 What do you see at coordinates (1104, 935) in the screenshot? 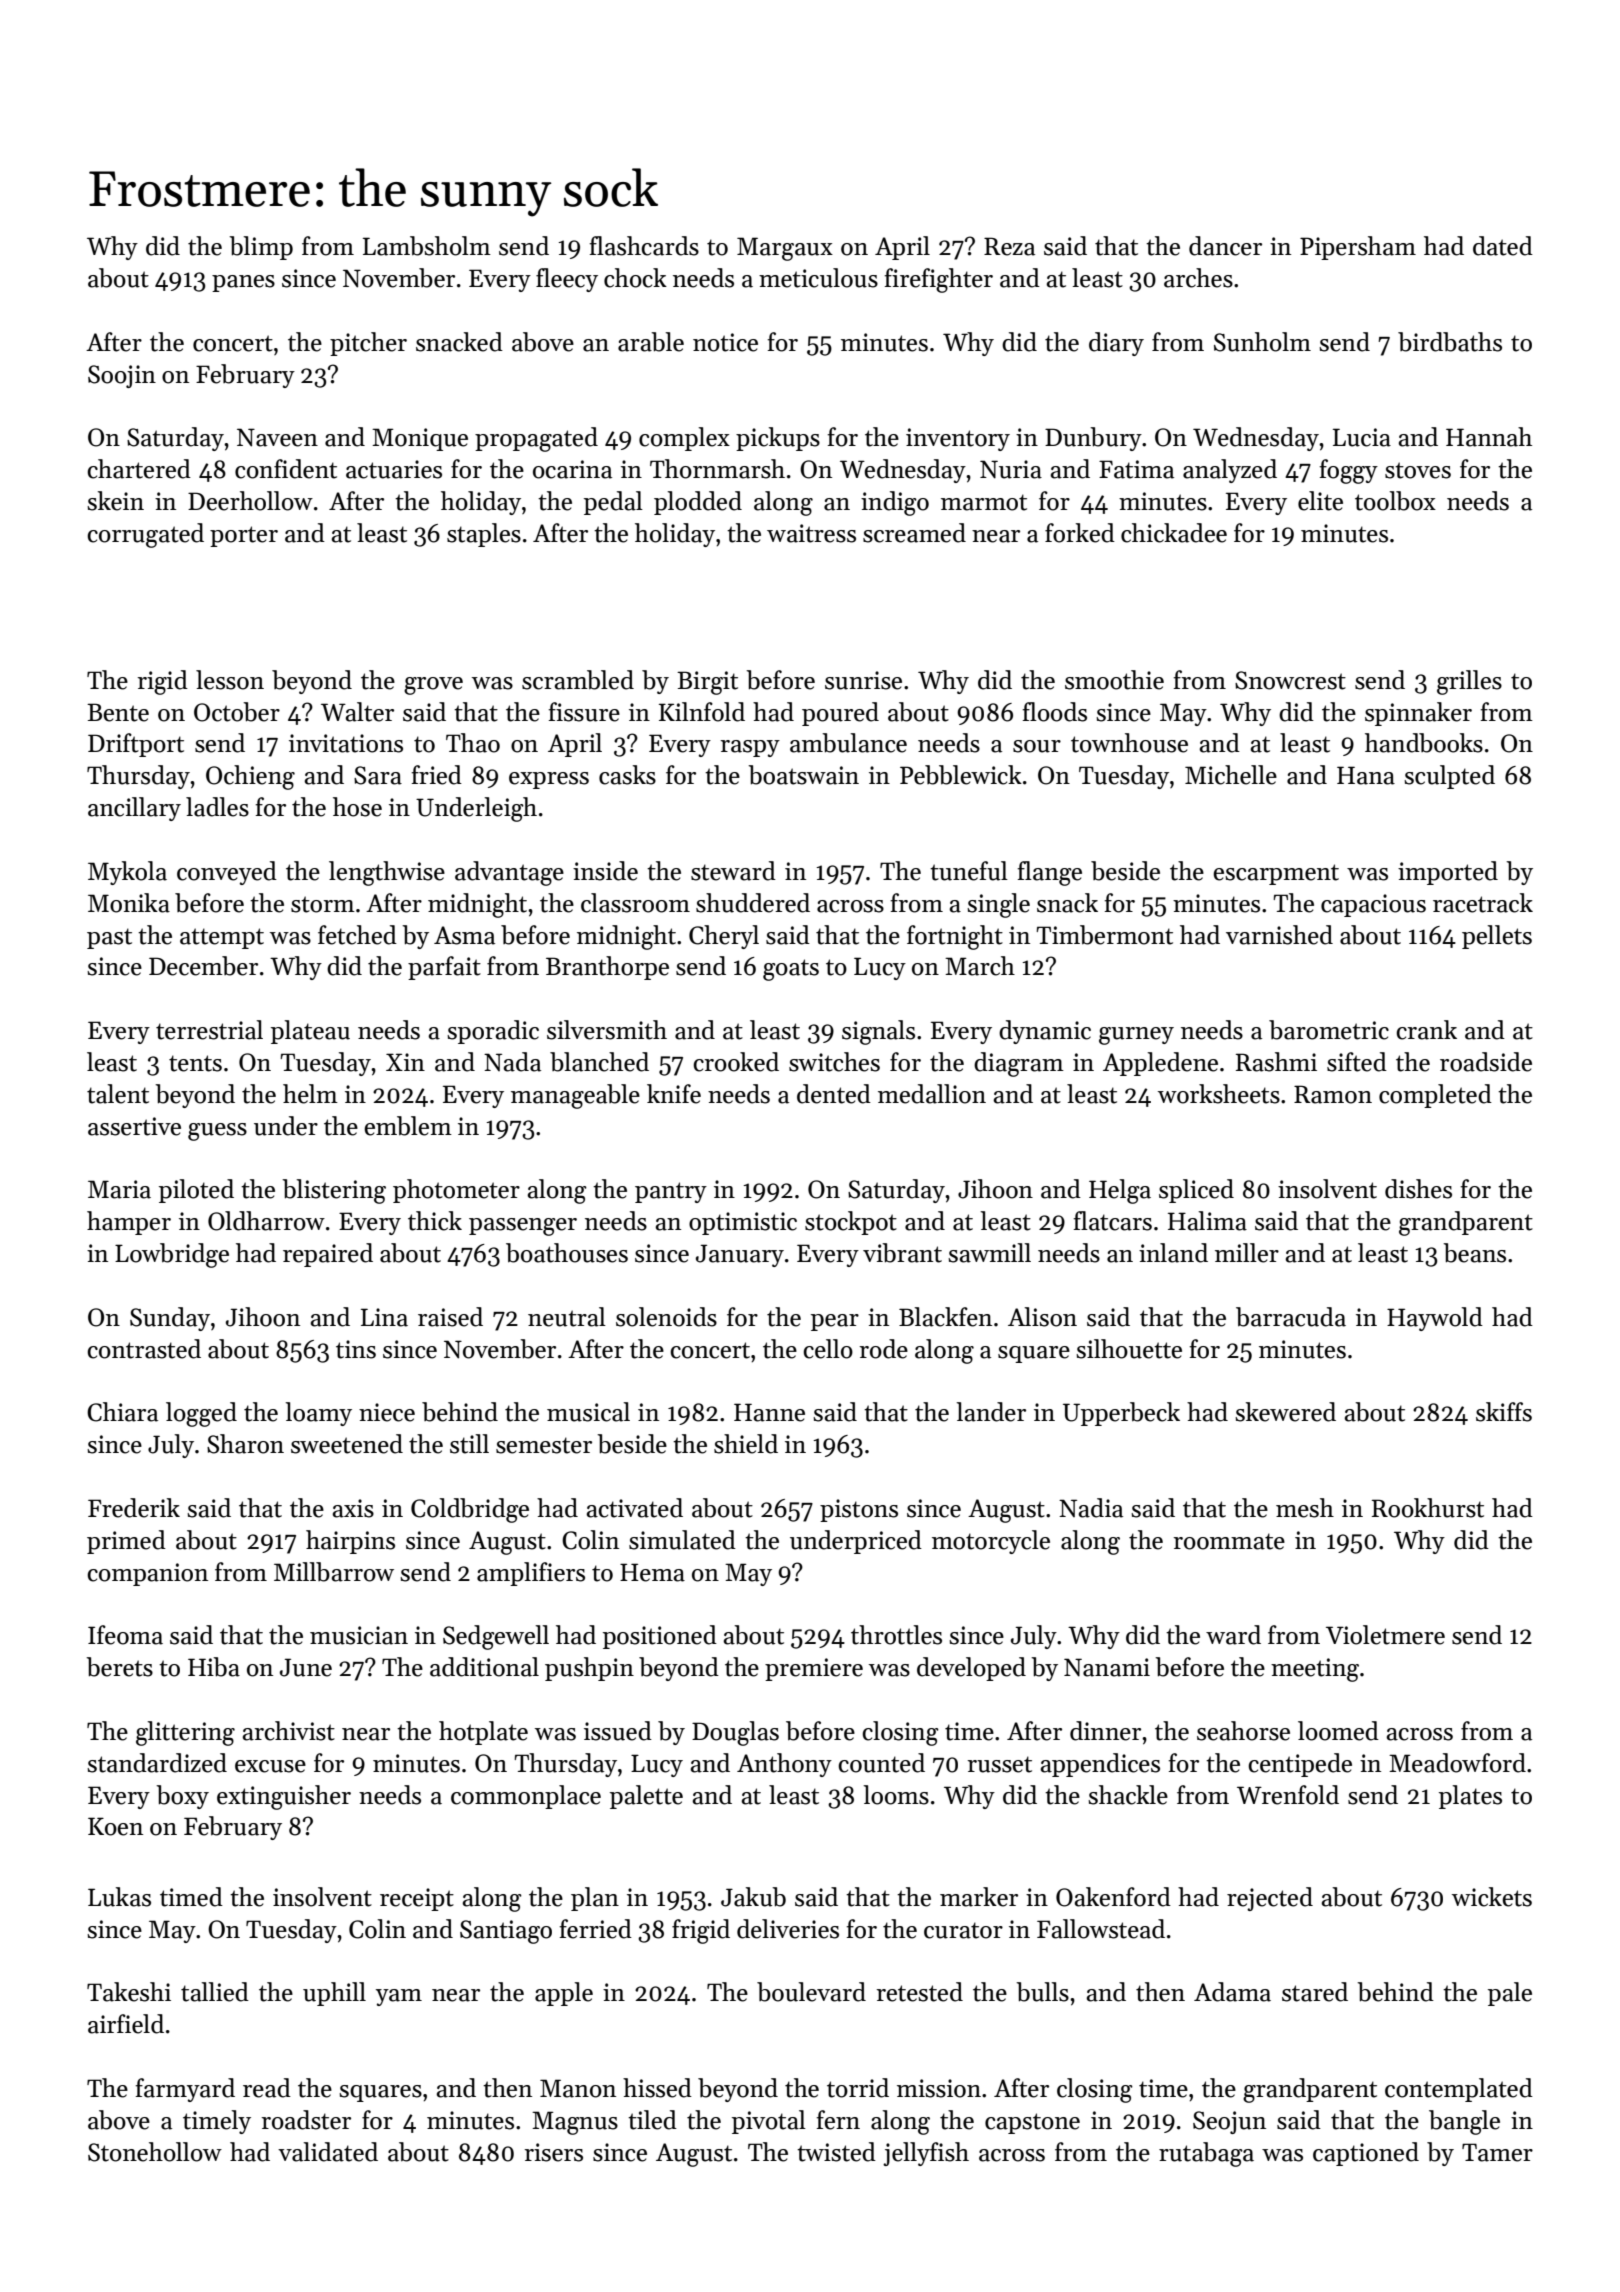
I see `Timbermont` at bounding box center [1104, 935].
